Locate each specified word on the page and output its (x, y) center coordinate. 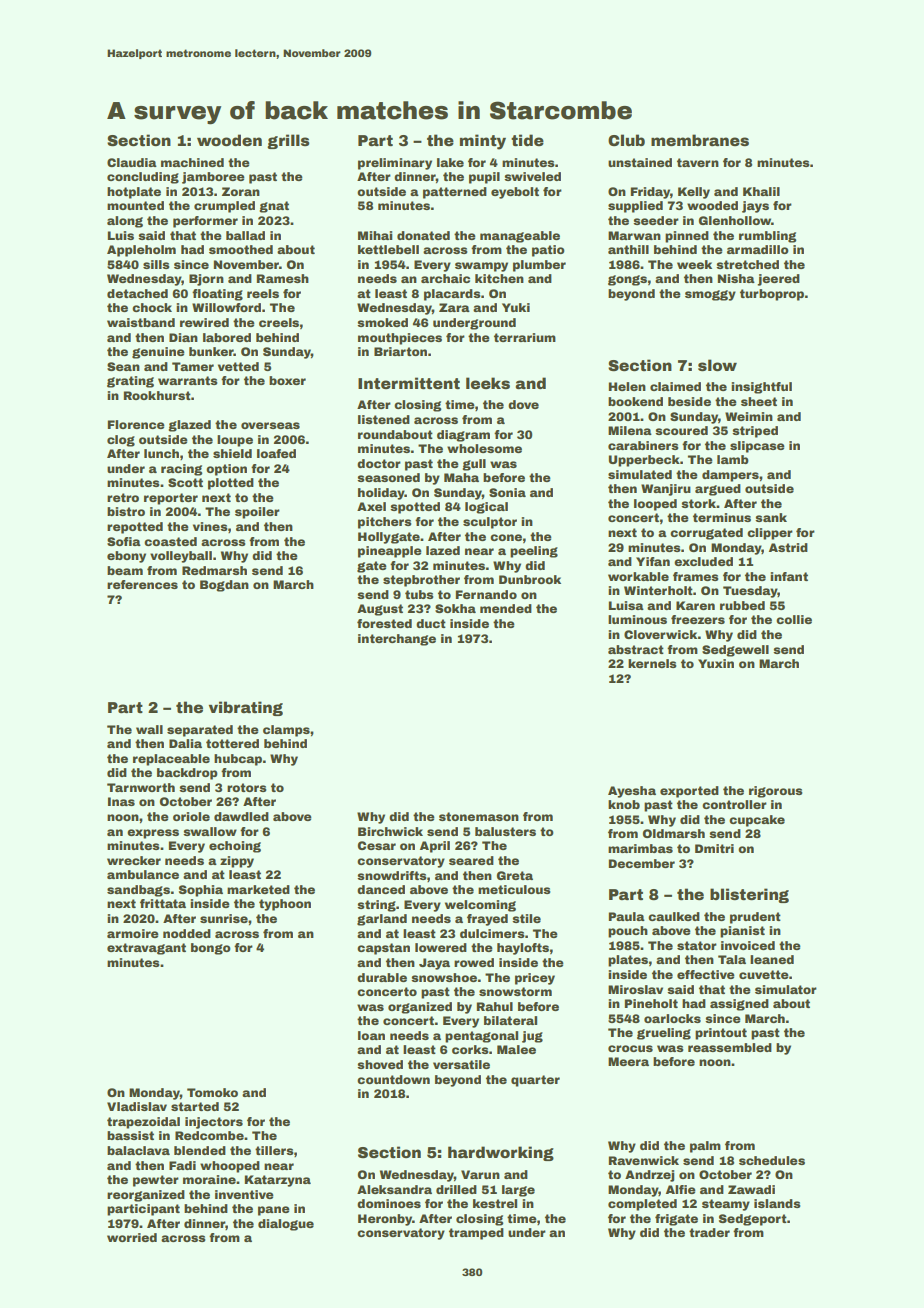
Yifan (653, 561)
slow (717, 365)
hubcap (238, 760)
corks (470, 1049)
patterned (455, 193)
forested (384, 623)
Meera (628, 1061)
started (195, 1106)
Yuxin (716, 663)
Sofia (124, 541)
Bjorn (206, 280)
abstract (636, 649)
